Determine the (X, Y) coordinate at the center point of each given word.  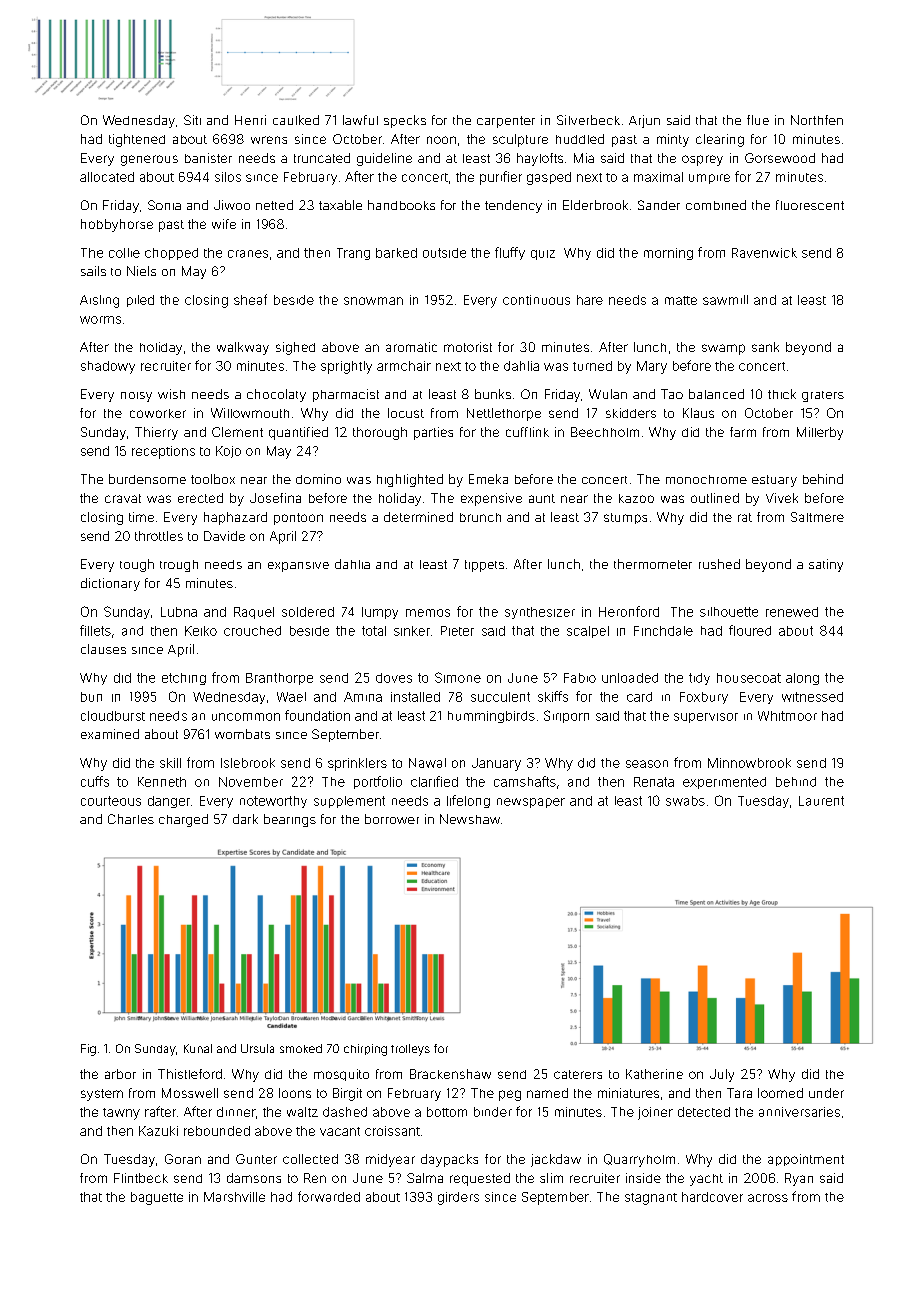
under (826, 1093)
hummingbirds (491, 717)
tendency (513, 206)
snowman (373, 301)
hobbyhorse (117, 225)
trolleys (410, 1050)
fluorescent (810, 205)
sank (765, 347)
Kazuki (158, 1131)
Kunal (198, 1048)
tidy (699, 679)
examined (110, 734)
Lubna (179, 612)
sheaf (250, 299)
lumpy (380, 613)
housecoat (749, 678)
